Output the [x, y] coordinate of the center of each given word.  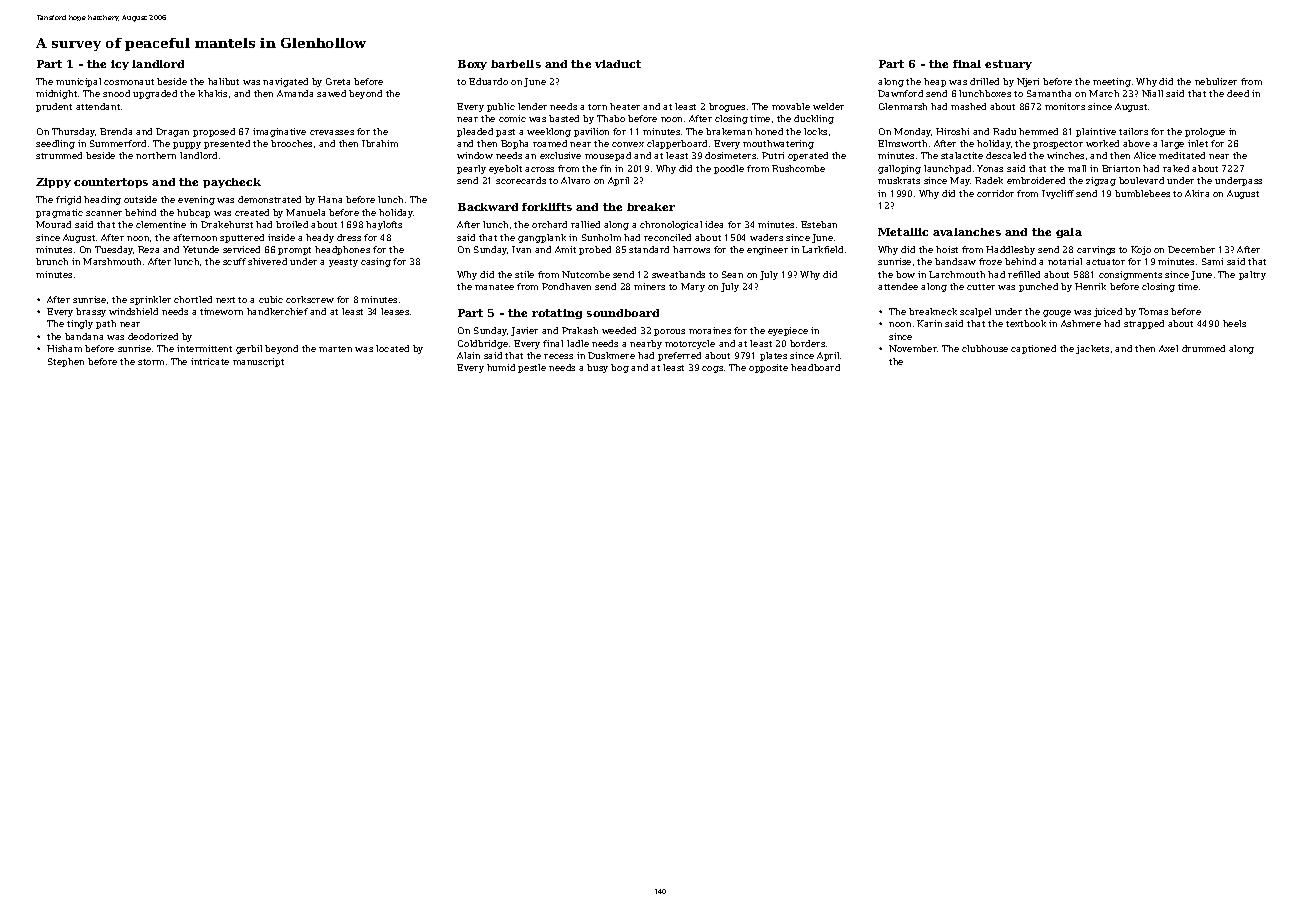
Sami [1212, 261]
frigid [68, 200]
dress [349, 237]
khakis [212, 93]
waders [766, 237]
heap [935, 82]
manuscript [258, 362]
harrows [691, 249]
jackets [1092, 349]
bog [620, 368]
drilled [984, 81]
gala [1069, 233]
